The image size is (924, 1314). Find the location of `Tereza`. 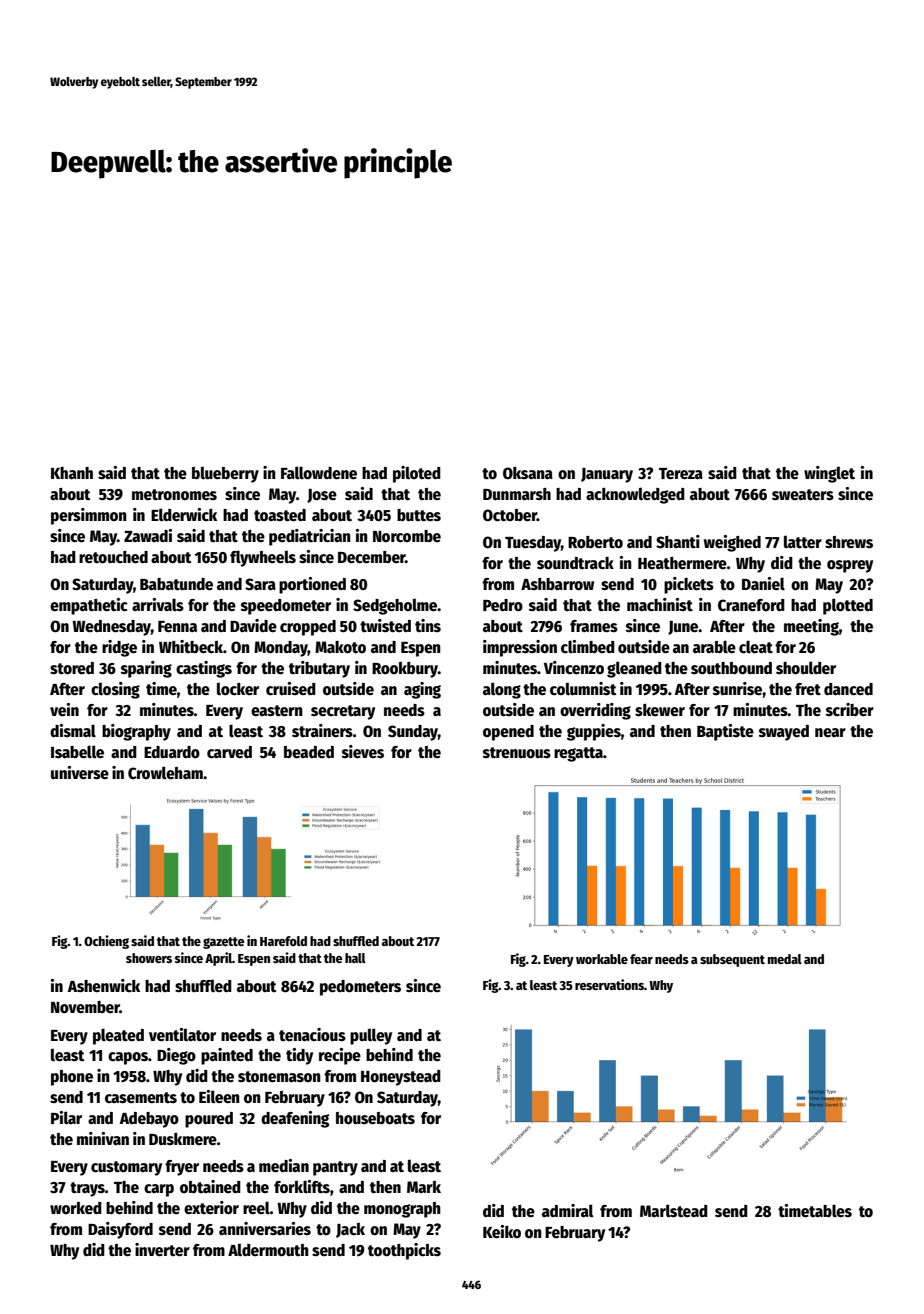

Tereza is located at coordinates (681, 474).
